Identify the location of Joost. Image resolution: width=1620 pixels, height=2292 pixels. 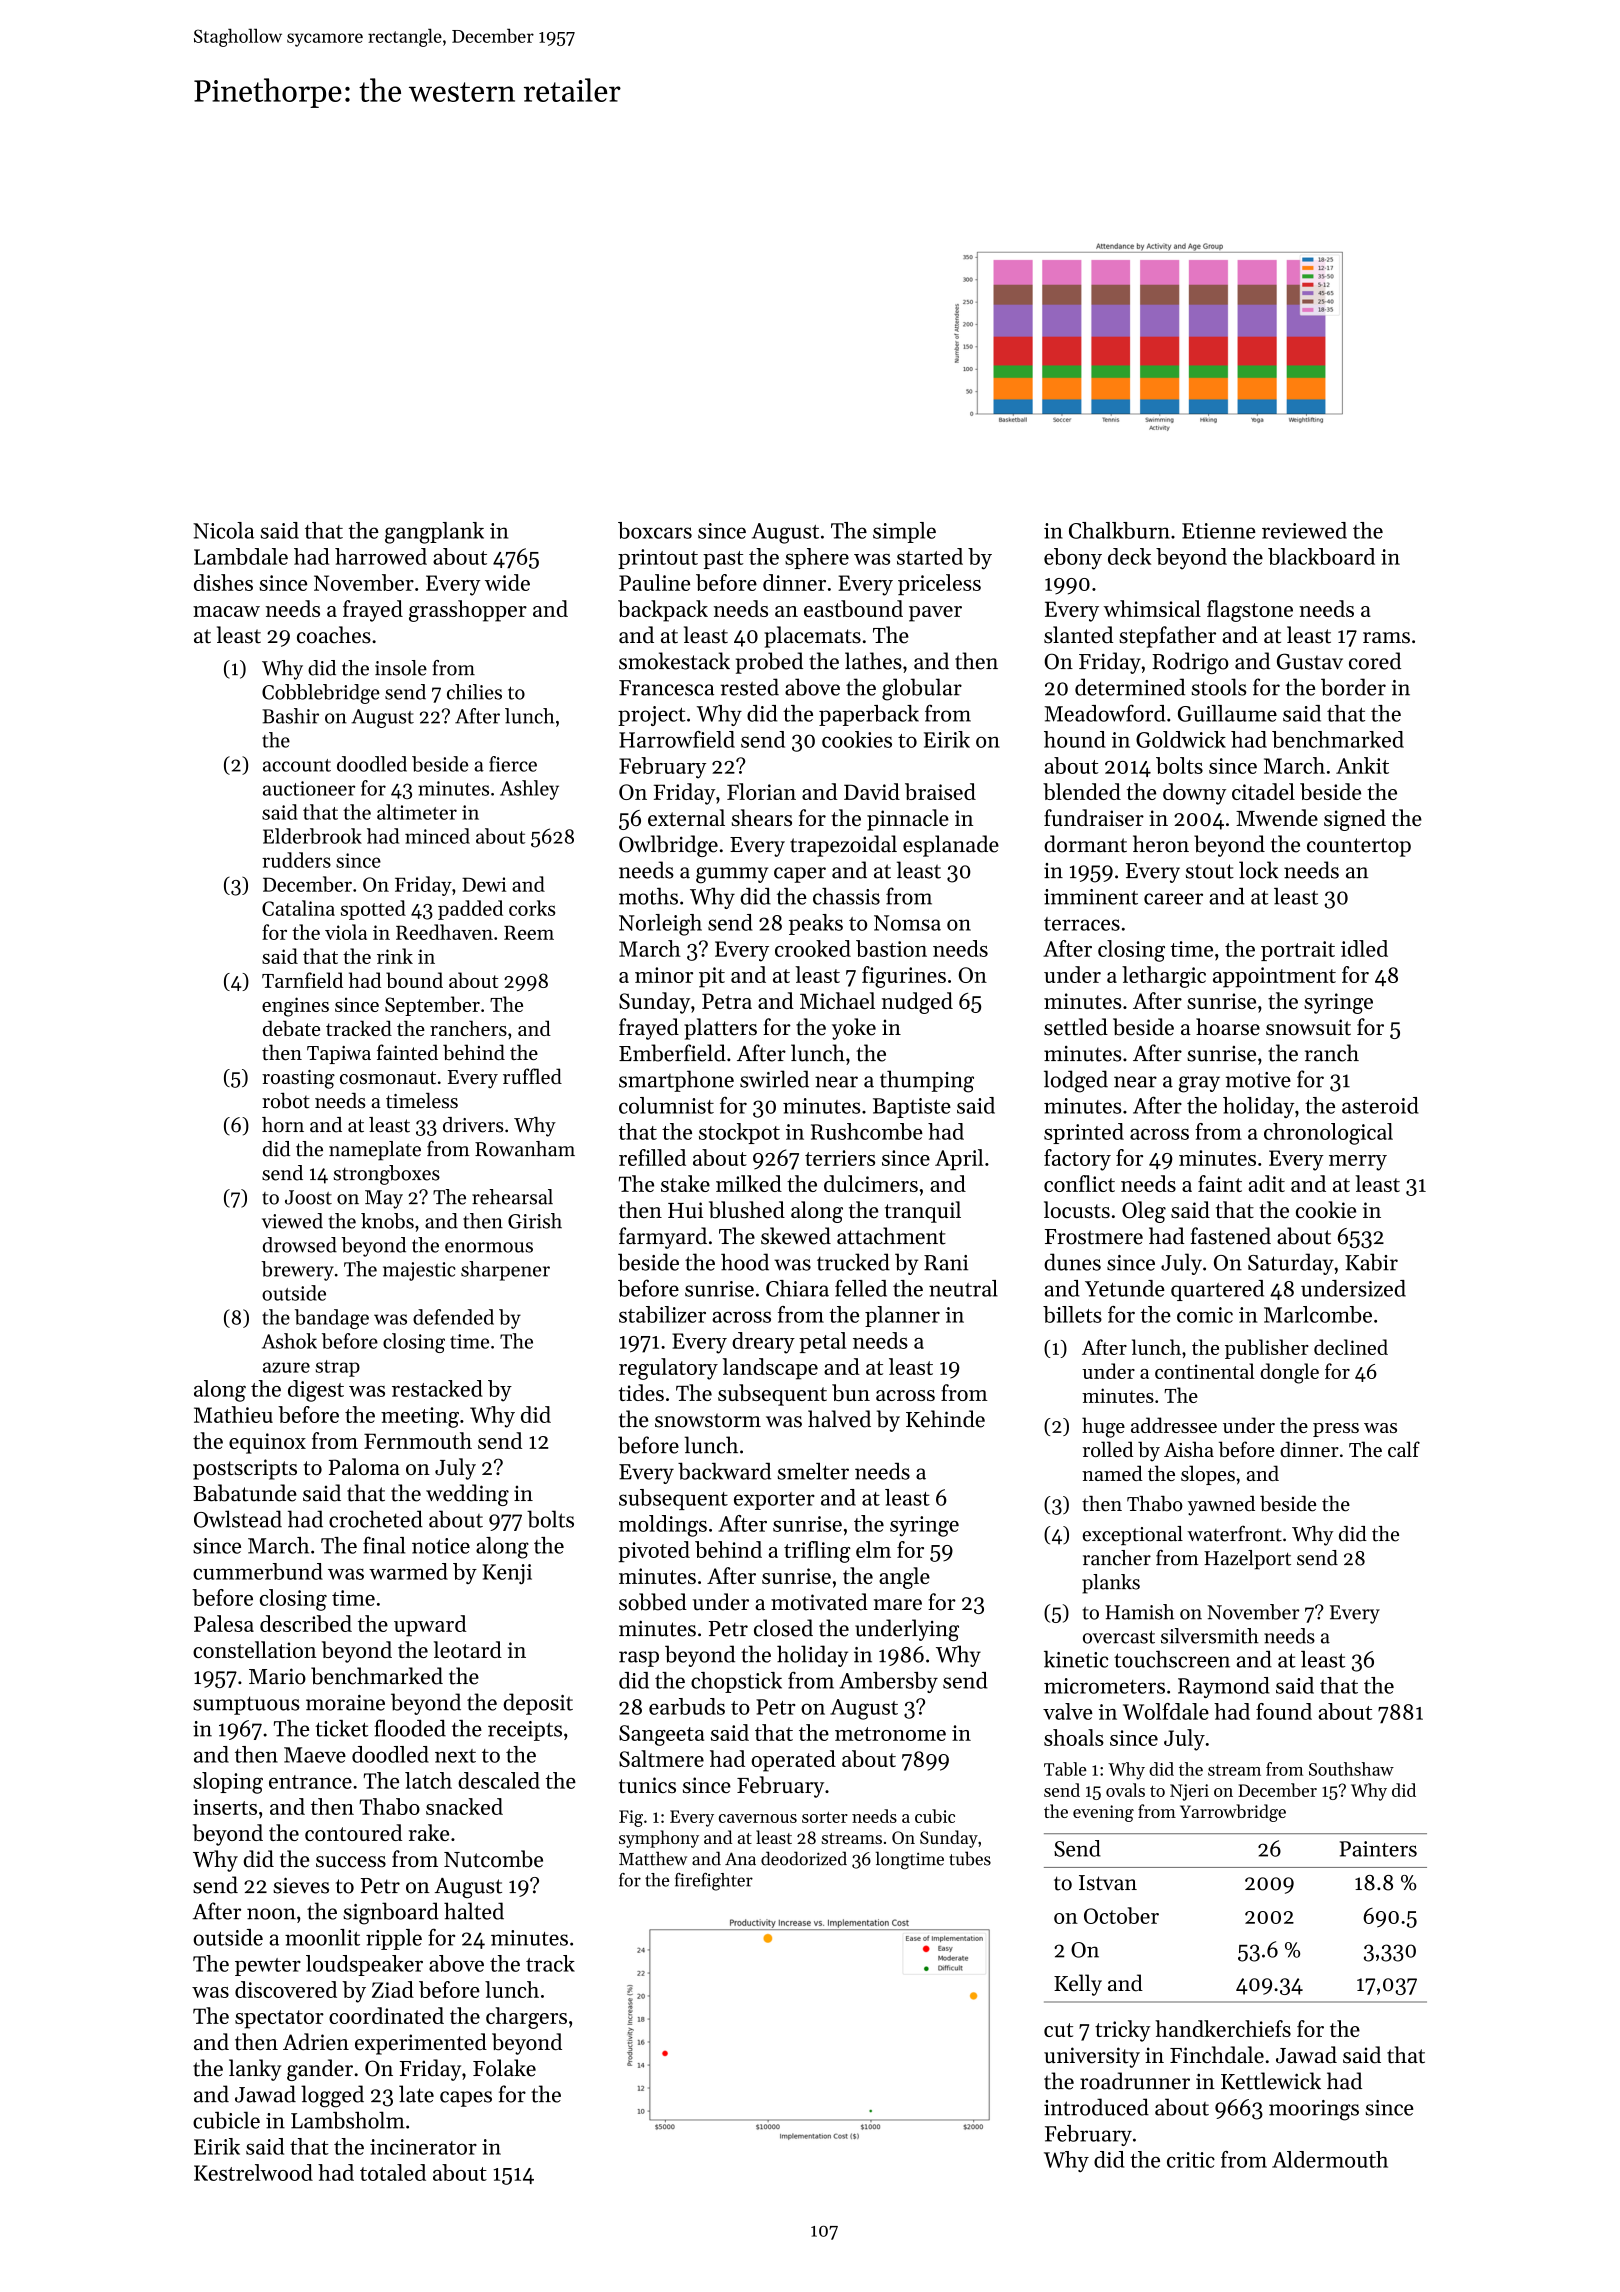
(308, 1197).
